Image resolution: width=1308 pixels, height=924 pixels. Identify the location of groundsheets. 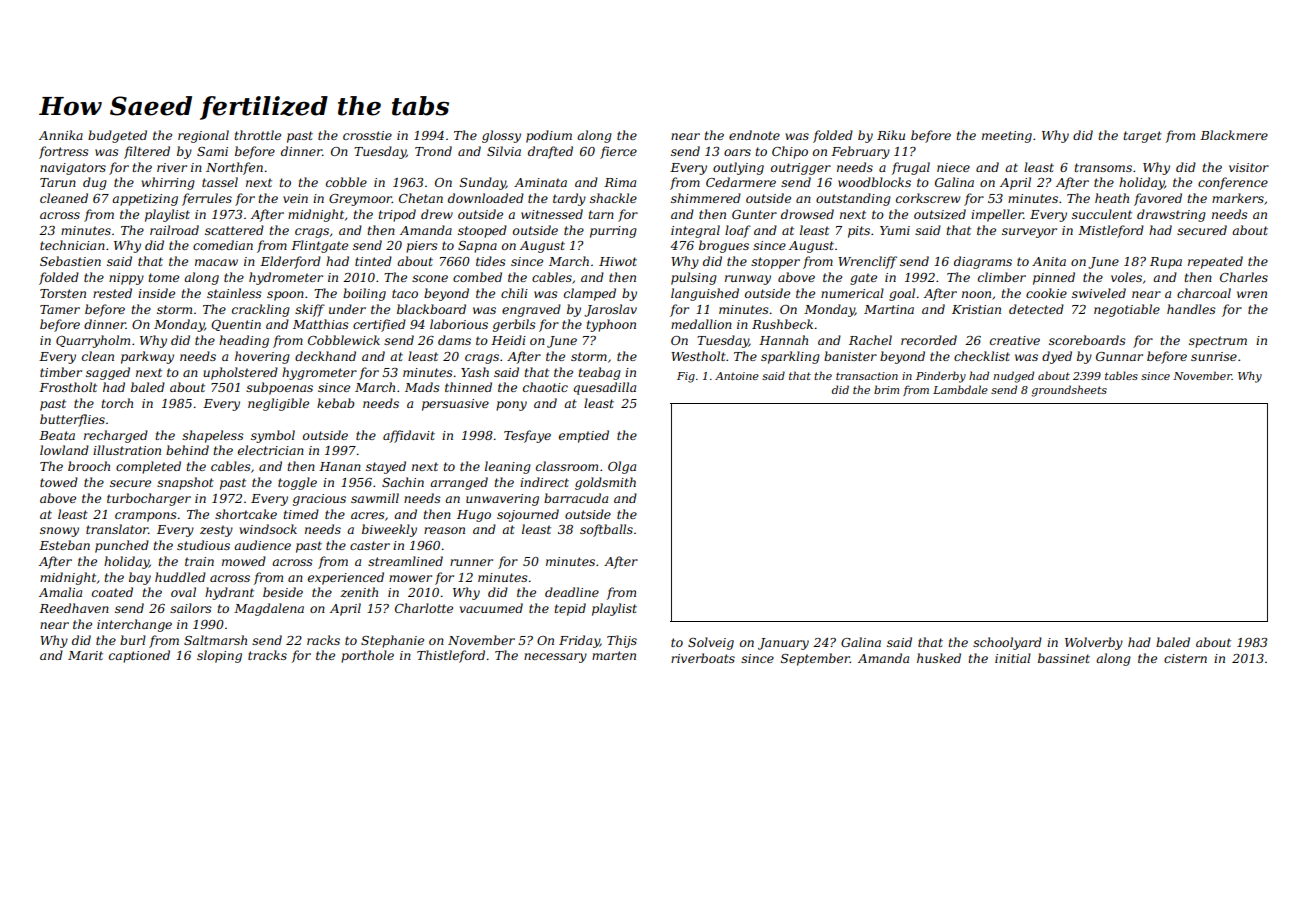
(1069, 391).
